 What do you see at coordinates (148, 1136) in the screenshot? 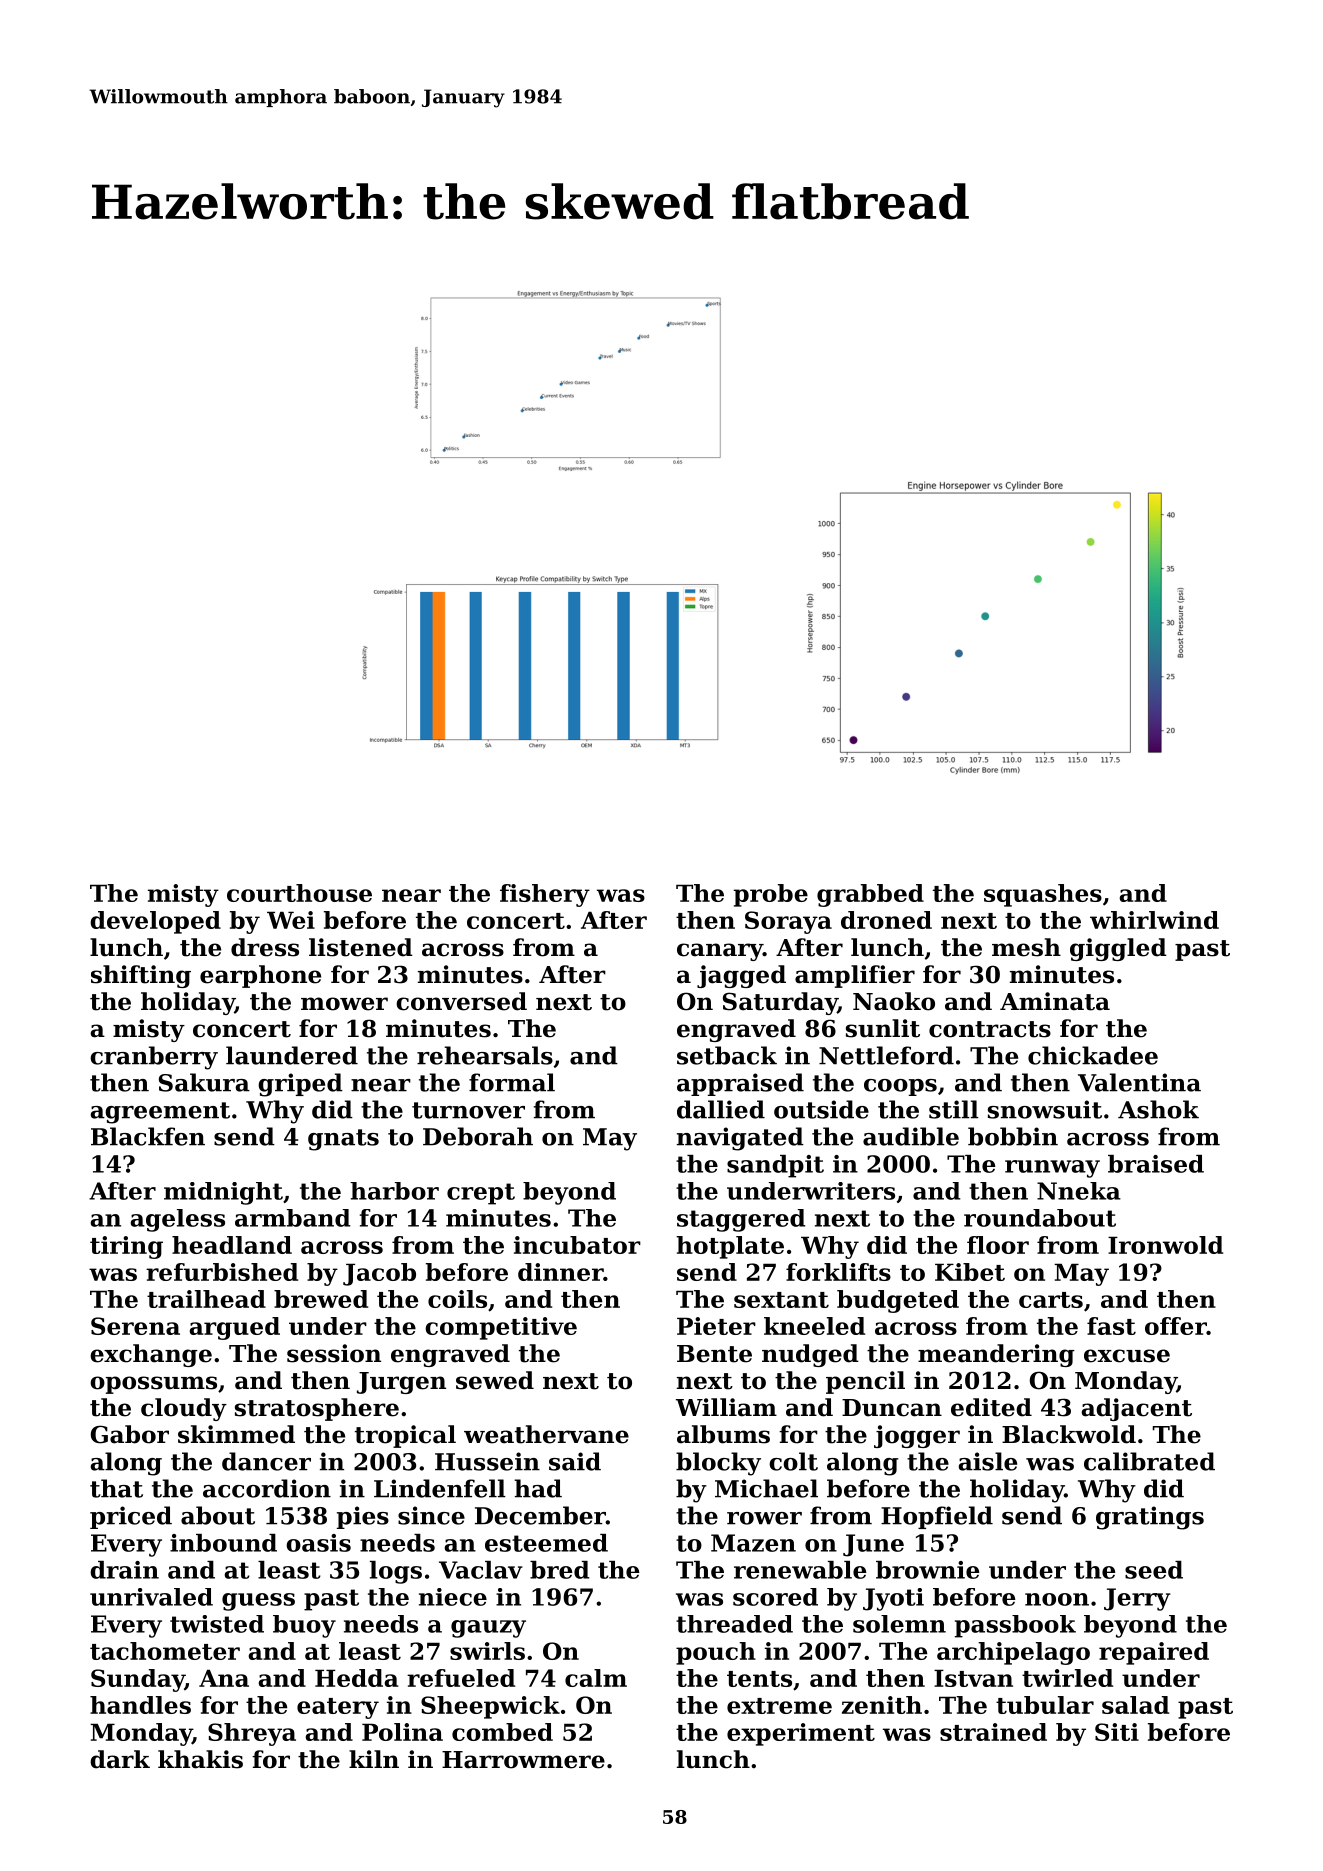
I see `Blackfen` at bounding box center [148, 1136].
